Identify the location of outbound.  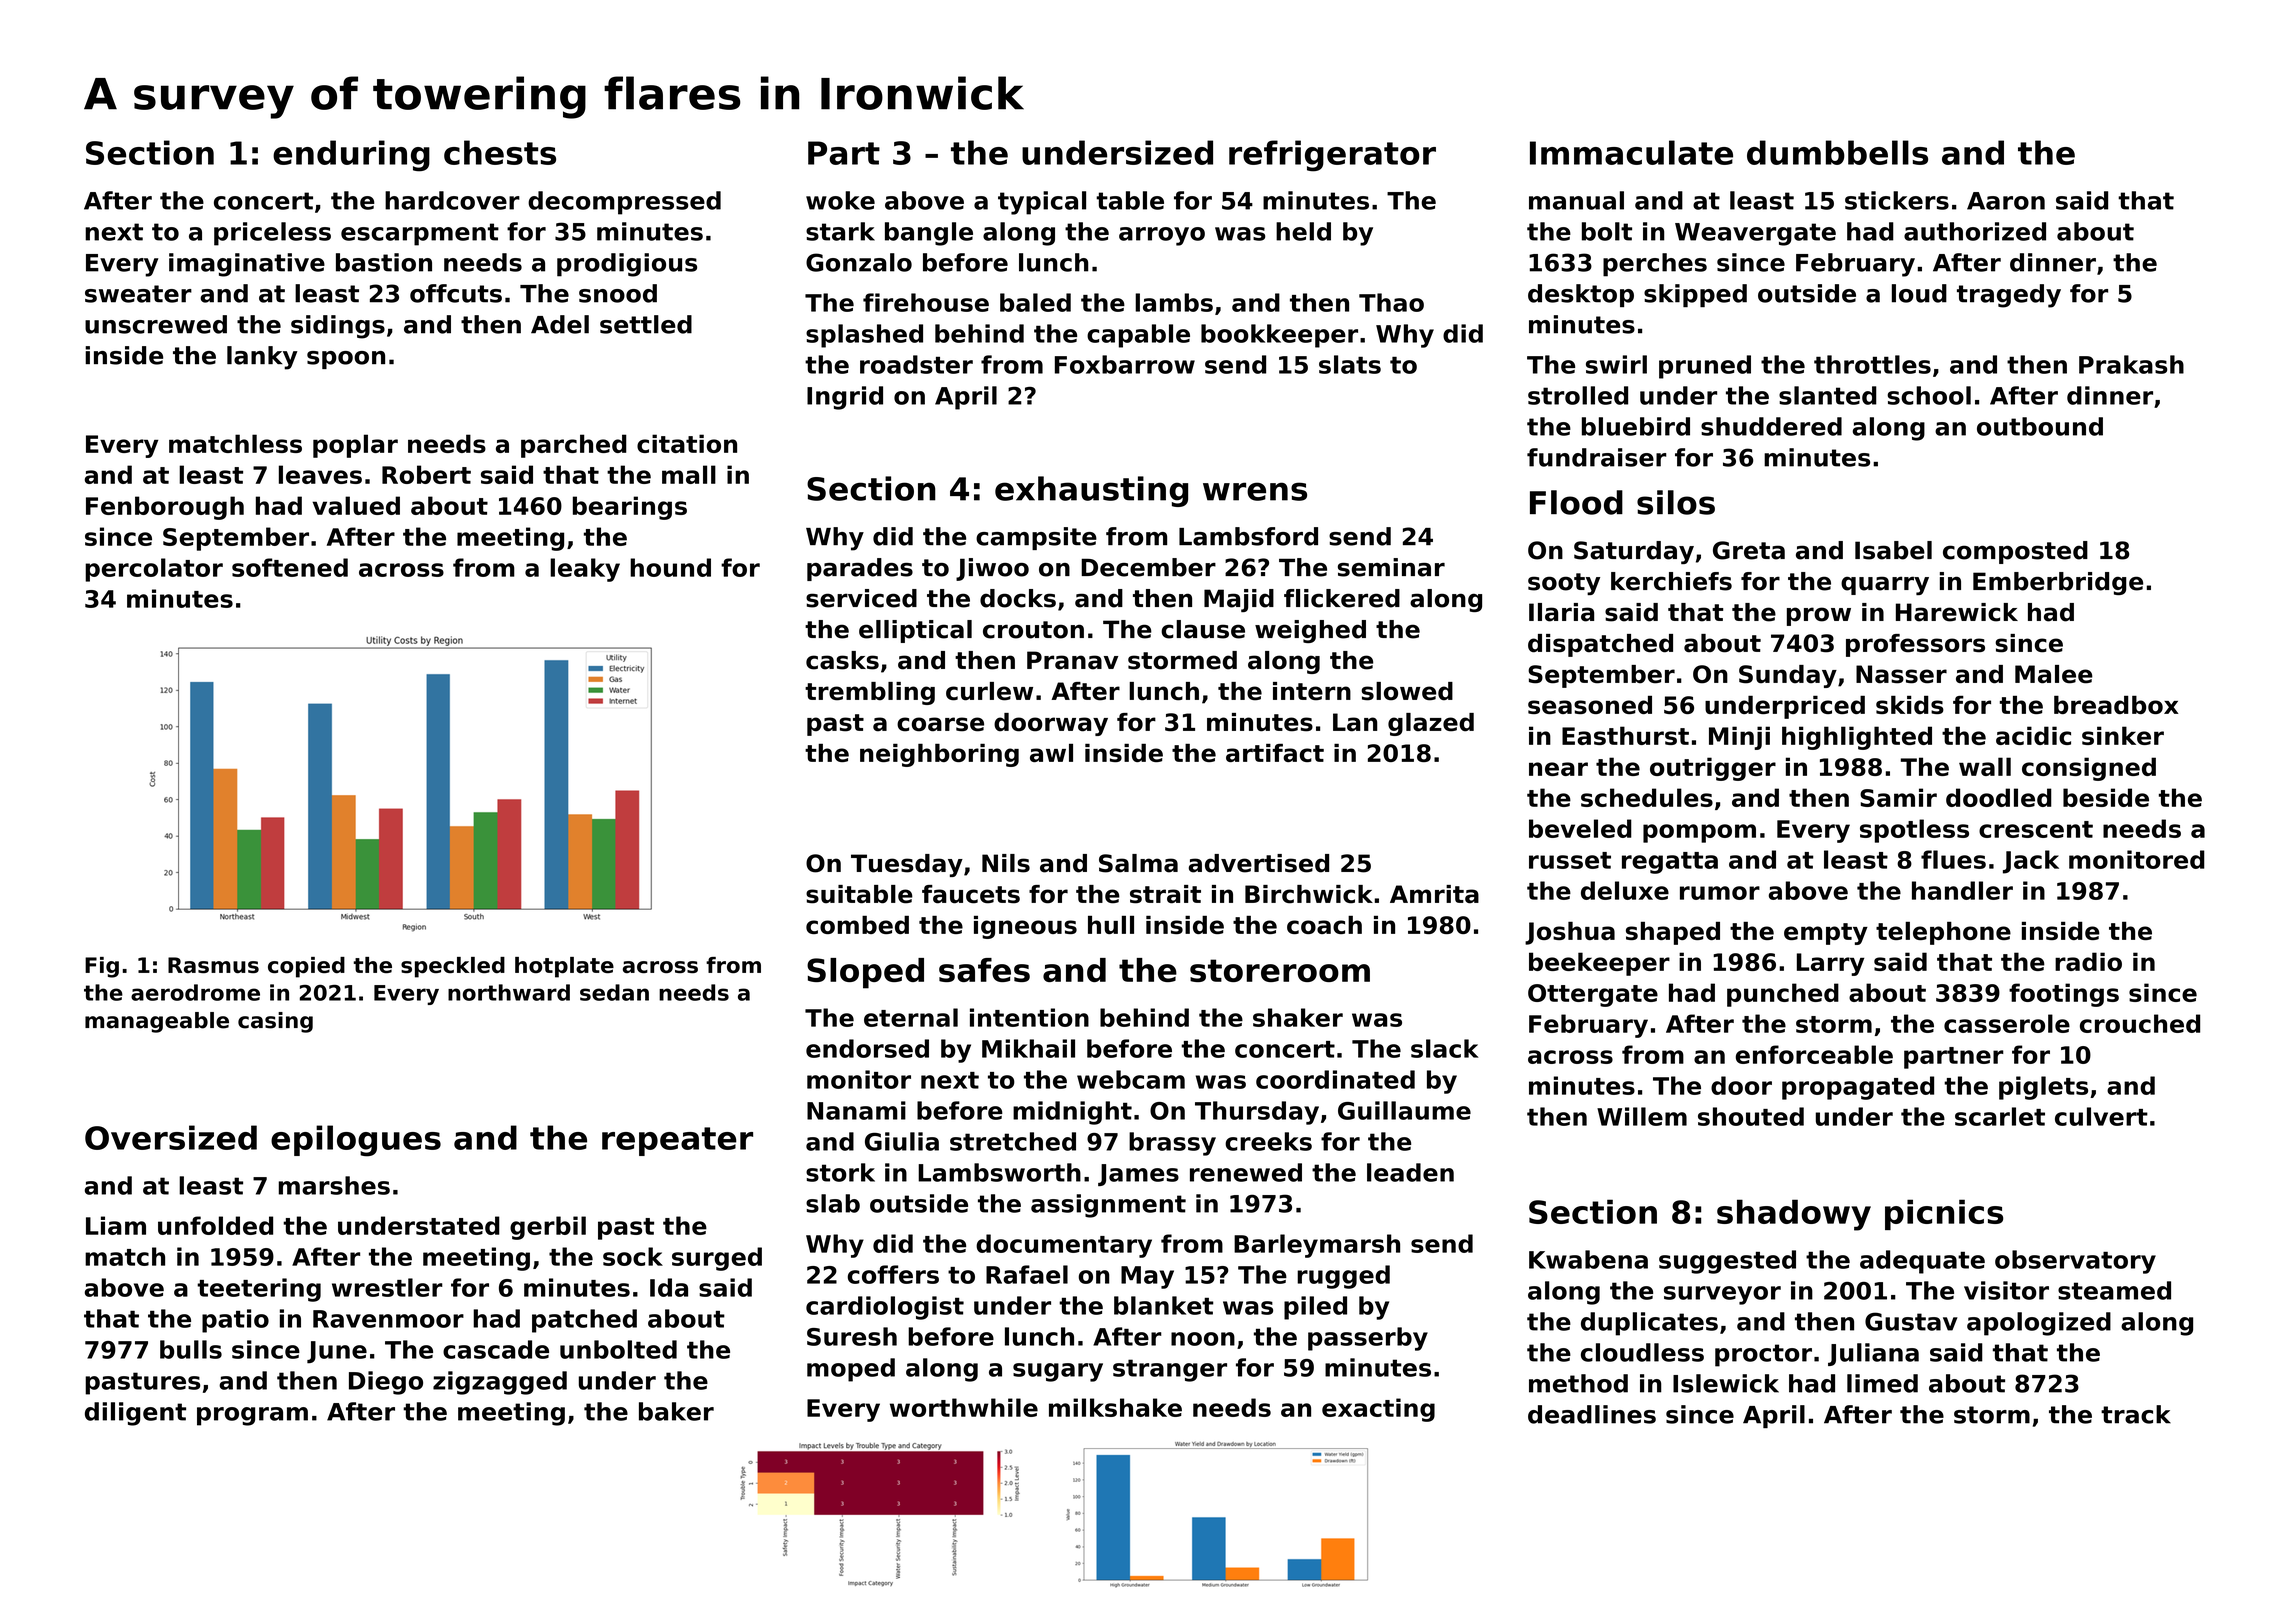
(2040, 426).
